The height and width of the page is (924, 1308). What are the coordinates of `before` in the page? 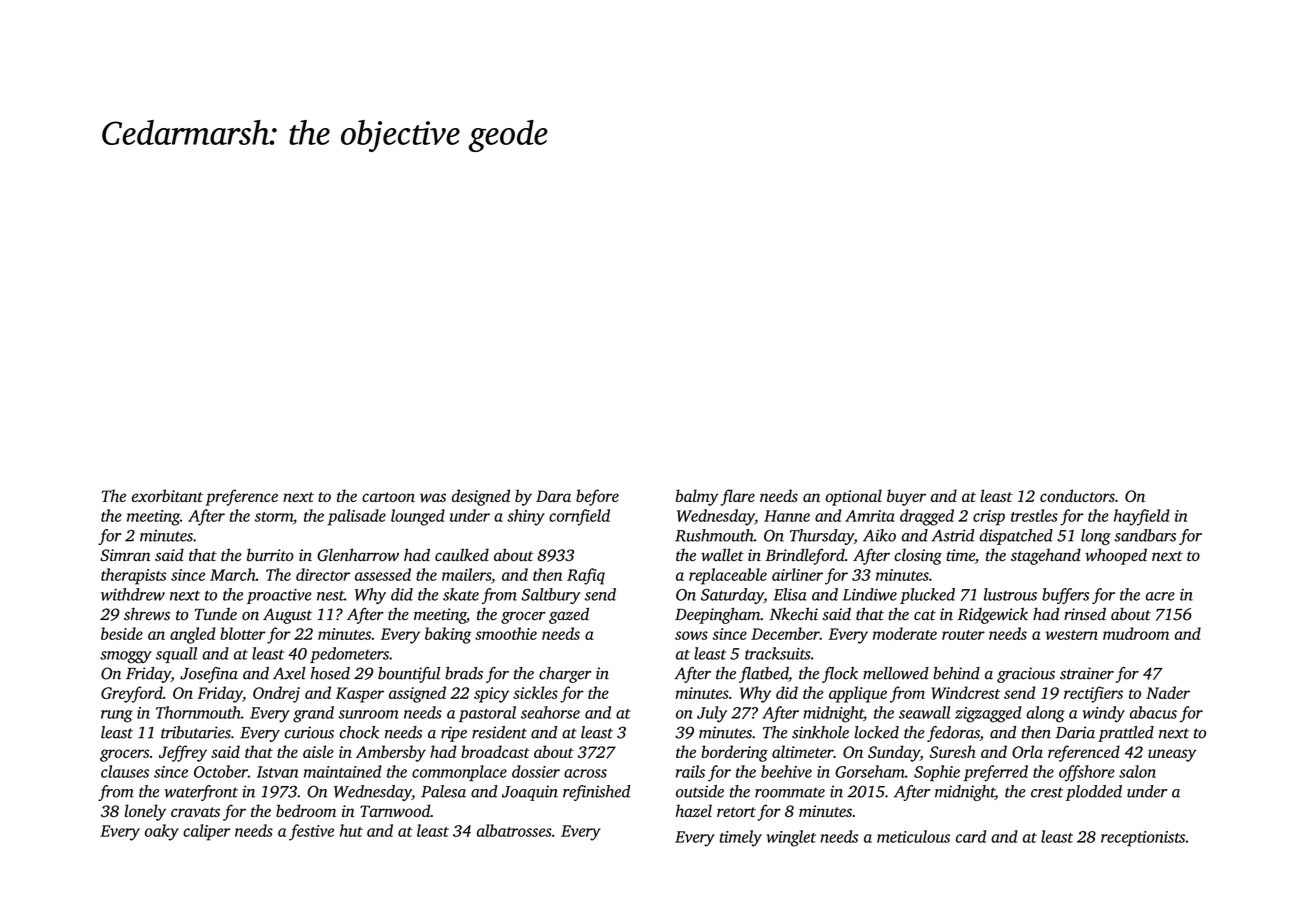 It's located at (597, 497).
